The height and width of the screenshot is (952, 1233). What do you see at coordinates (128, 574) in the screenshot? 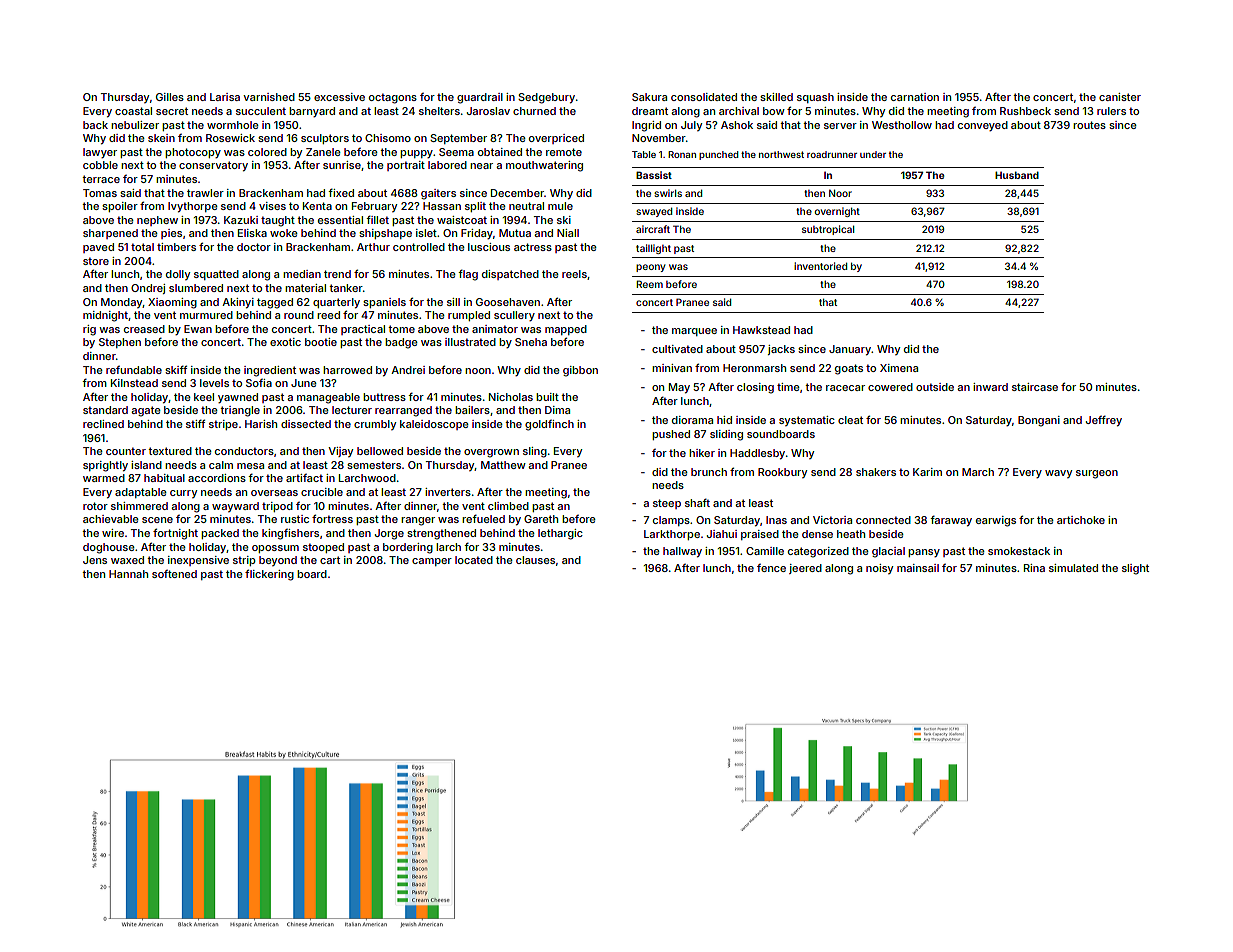
I see `Hannah` at bounding box center [128, 574].
